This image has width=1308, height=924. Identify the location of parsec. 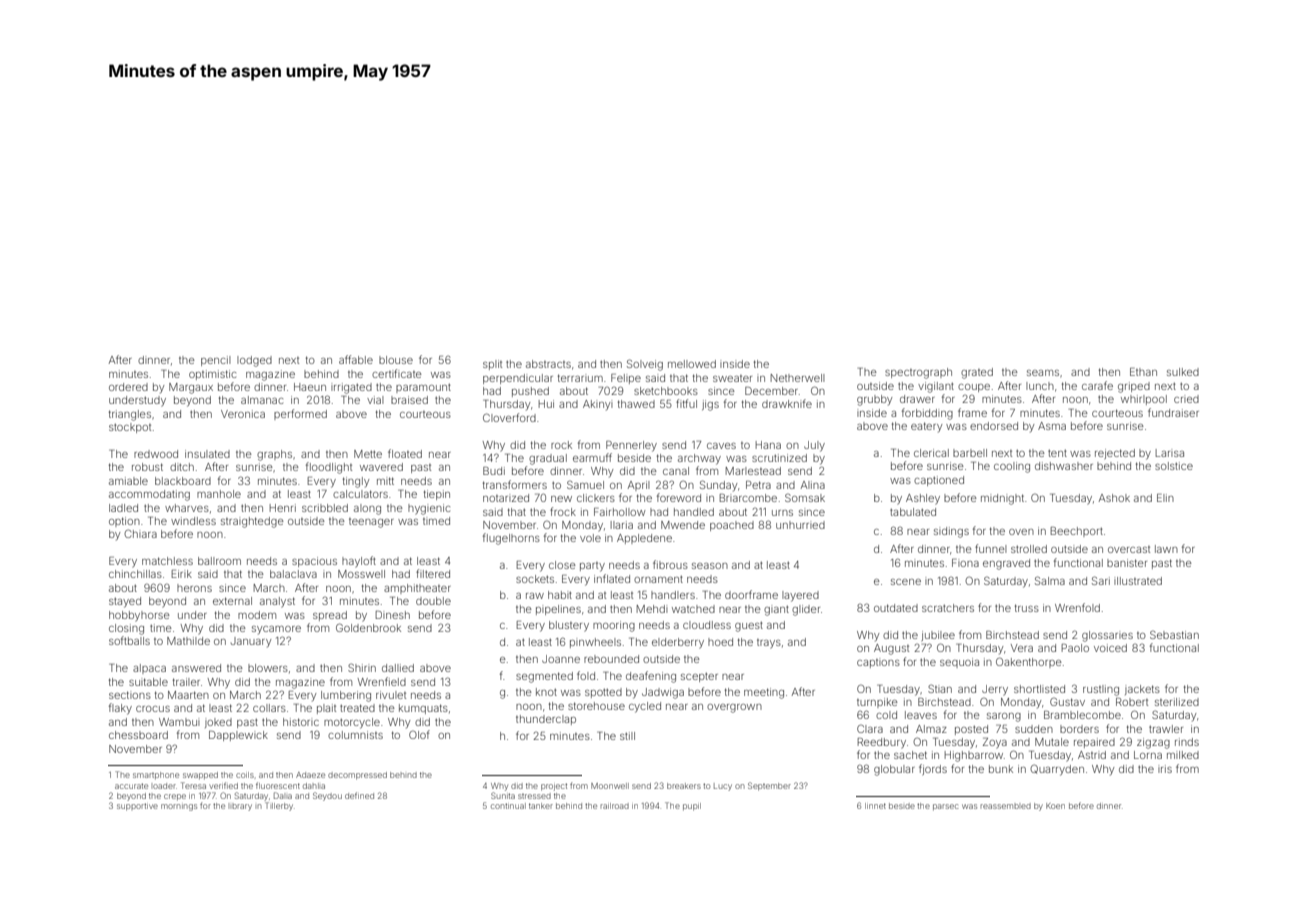
(945, 807).
